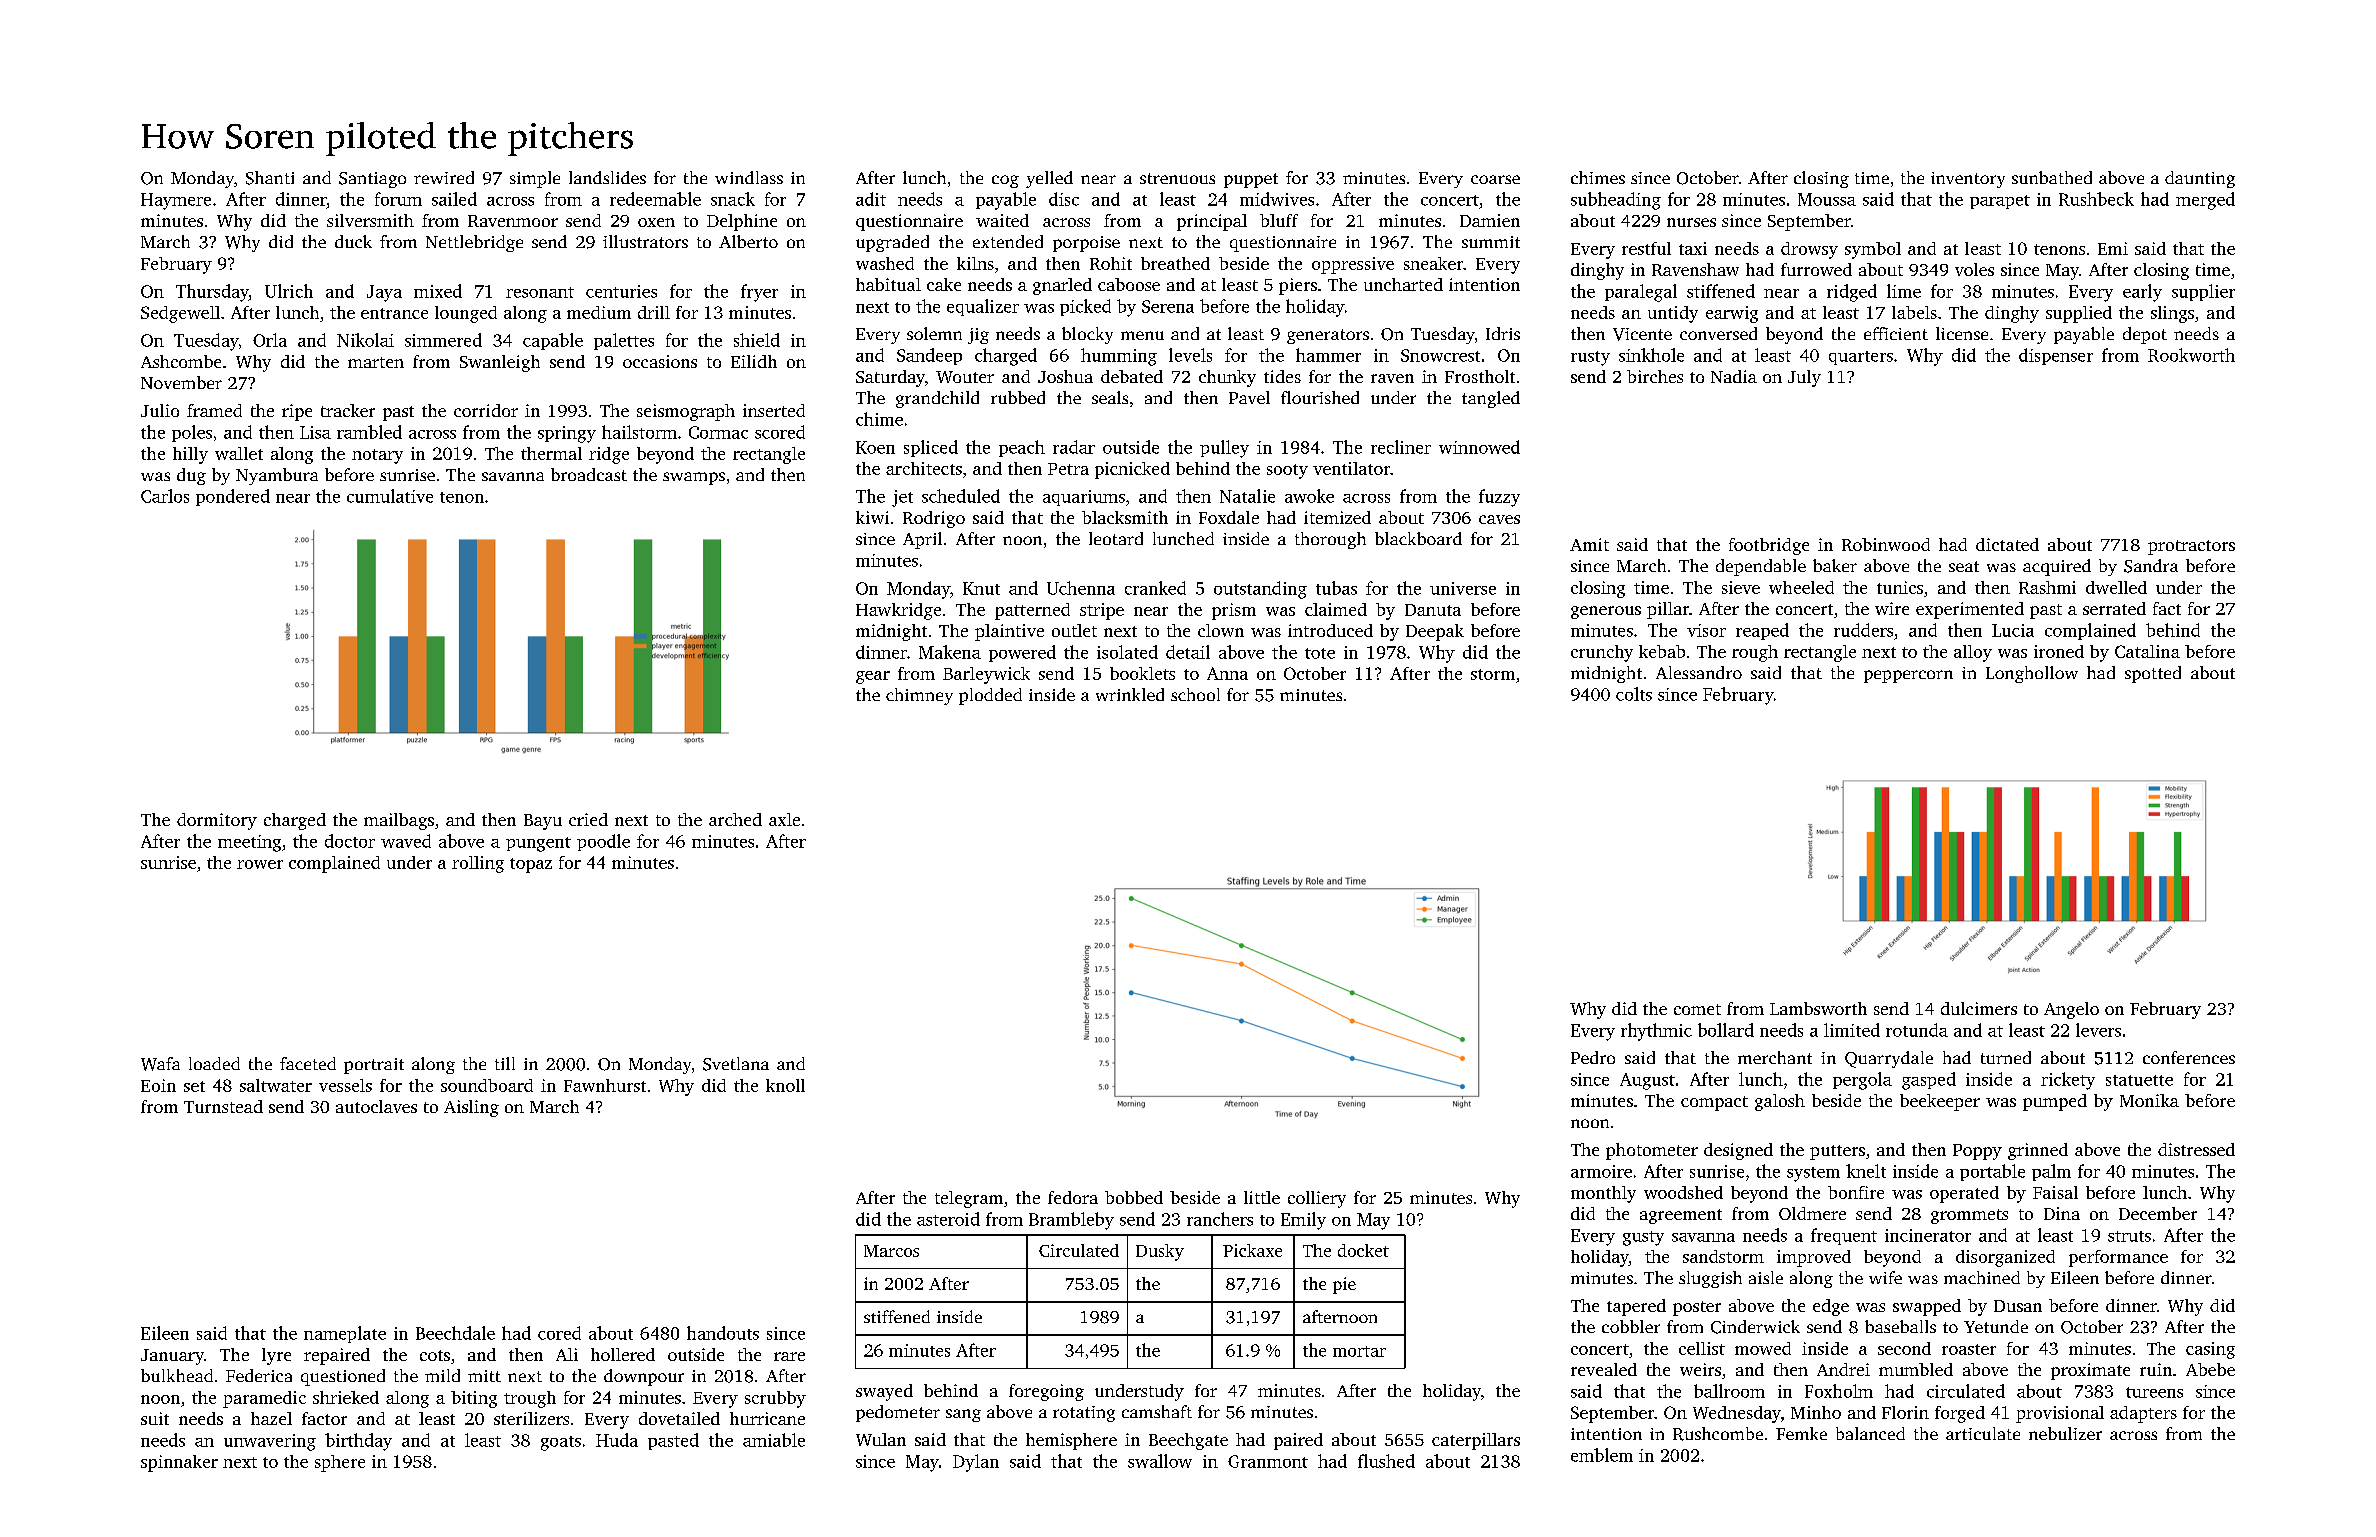 The width and height of the screenshot is (2376, 1537). I want to click on colts, so click(1634, 694).
